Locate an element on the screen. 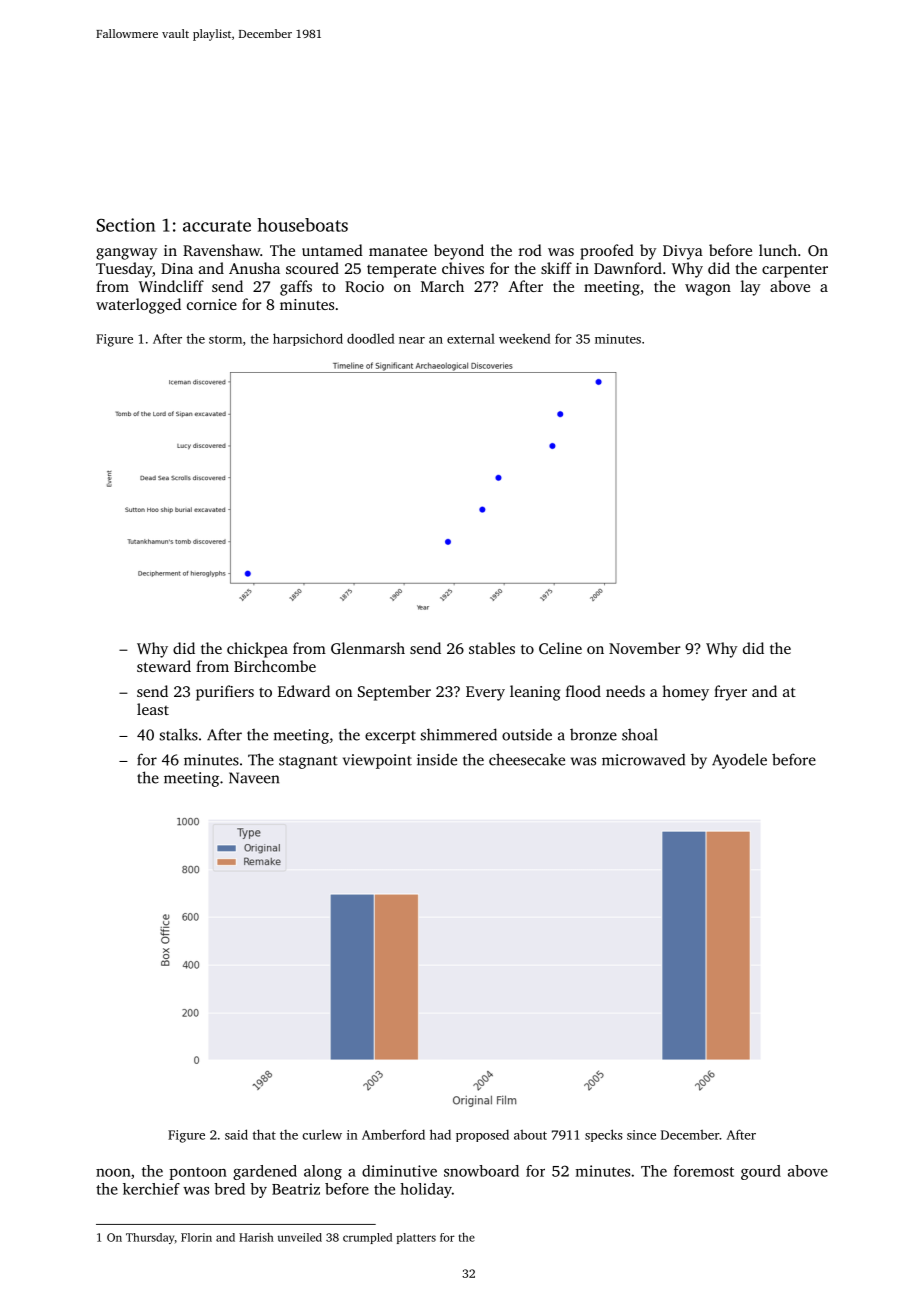 This screenshot has height=1314, width=924. lunch is located at coordinates (778, 250).
